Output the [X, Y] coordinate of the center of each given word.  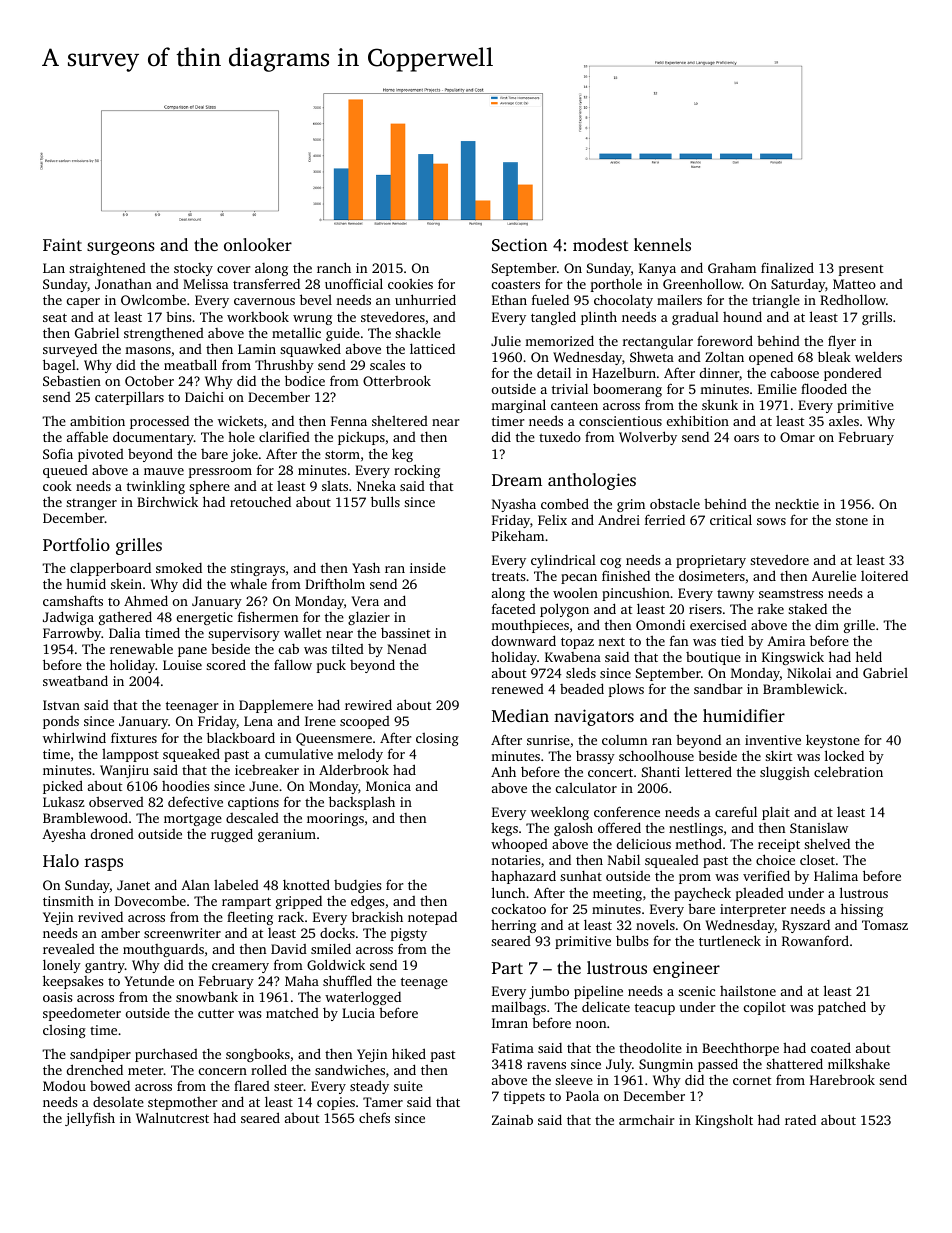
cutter [216, 1013]
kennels [662, 244]
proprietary [711, 561]
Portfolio [76, 544]
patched [842, 1008]
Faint [62, 244]
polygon [564, 610]
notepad [432, 918]
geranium [287, 835]
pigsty [409, 934]
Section [519, 244]
